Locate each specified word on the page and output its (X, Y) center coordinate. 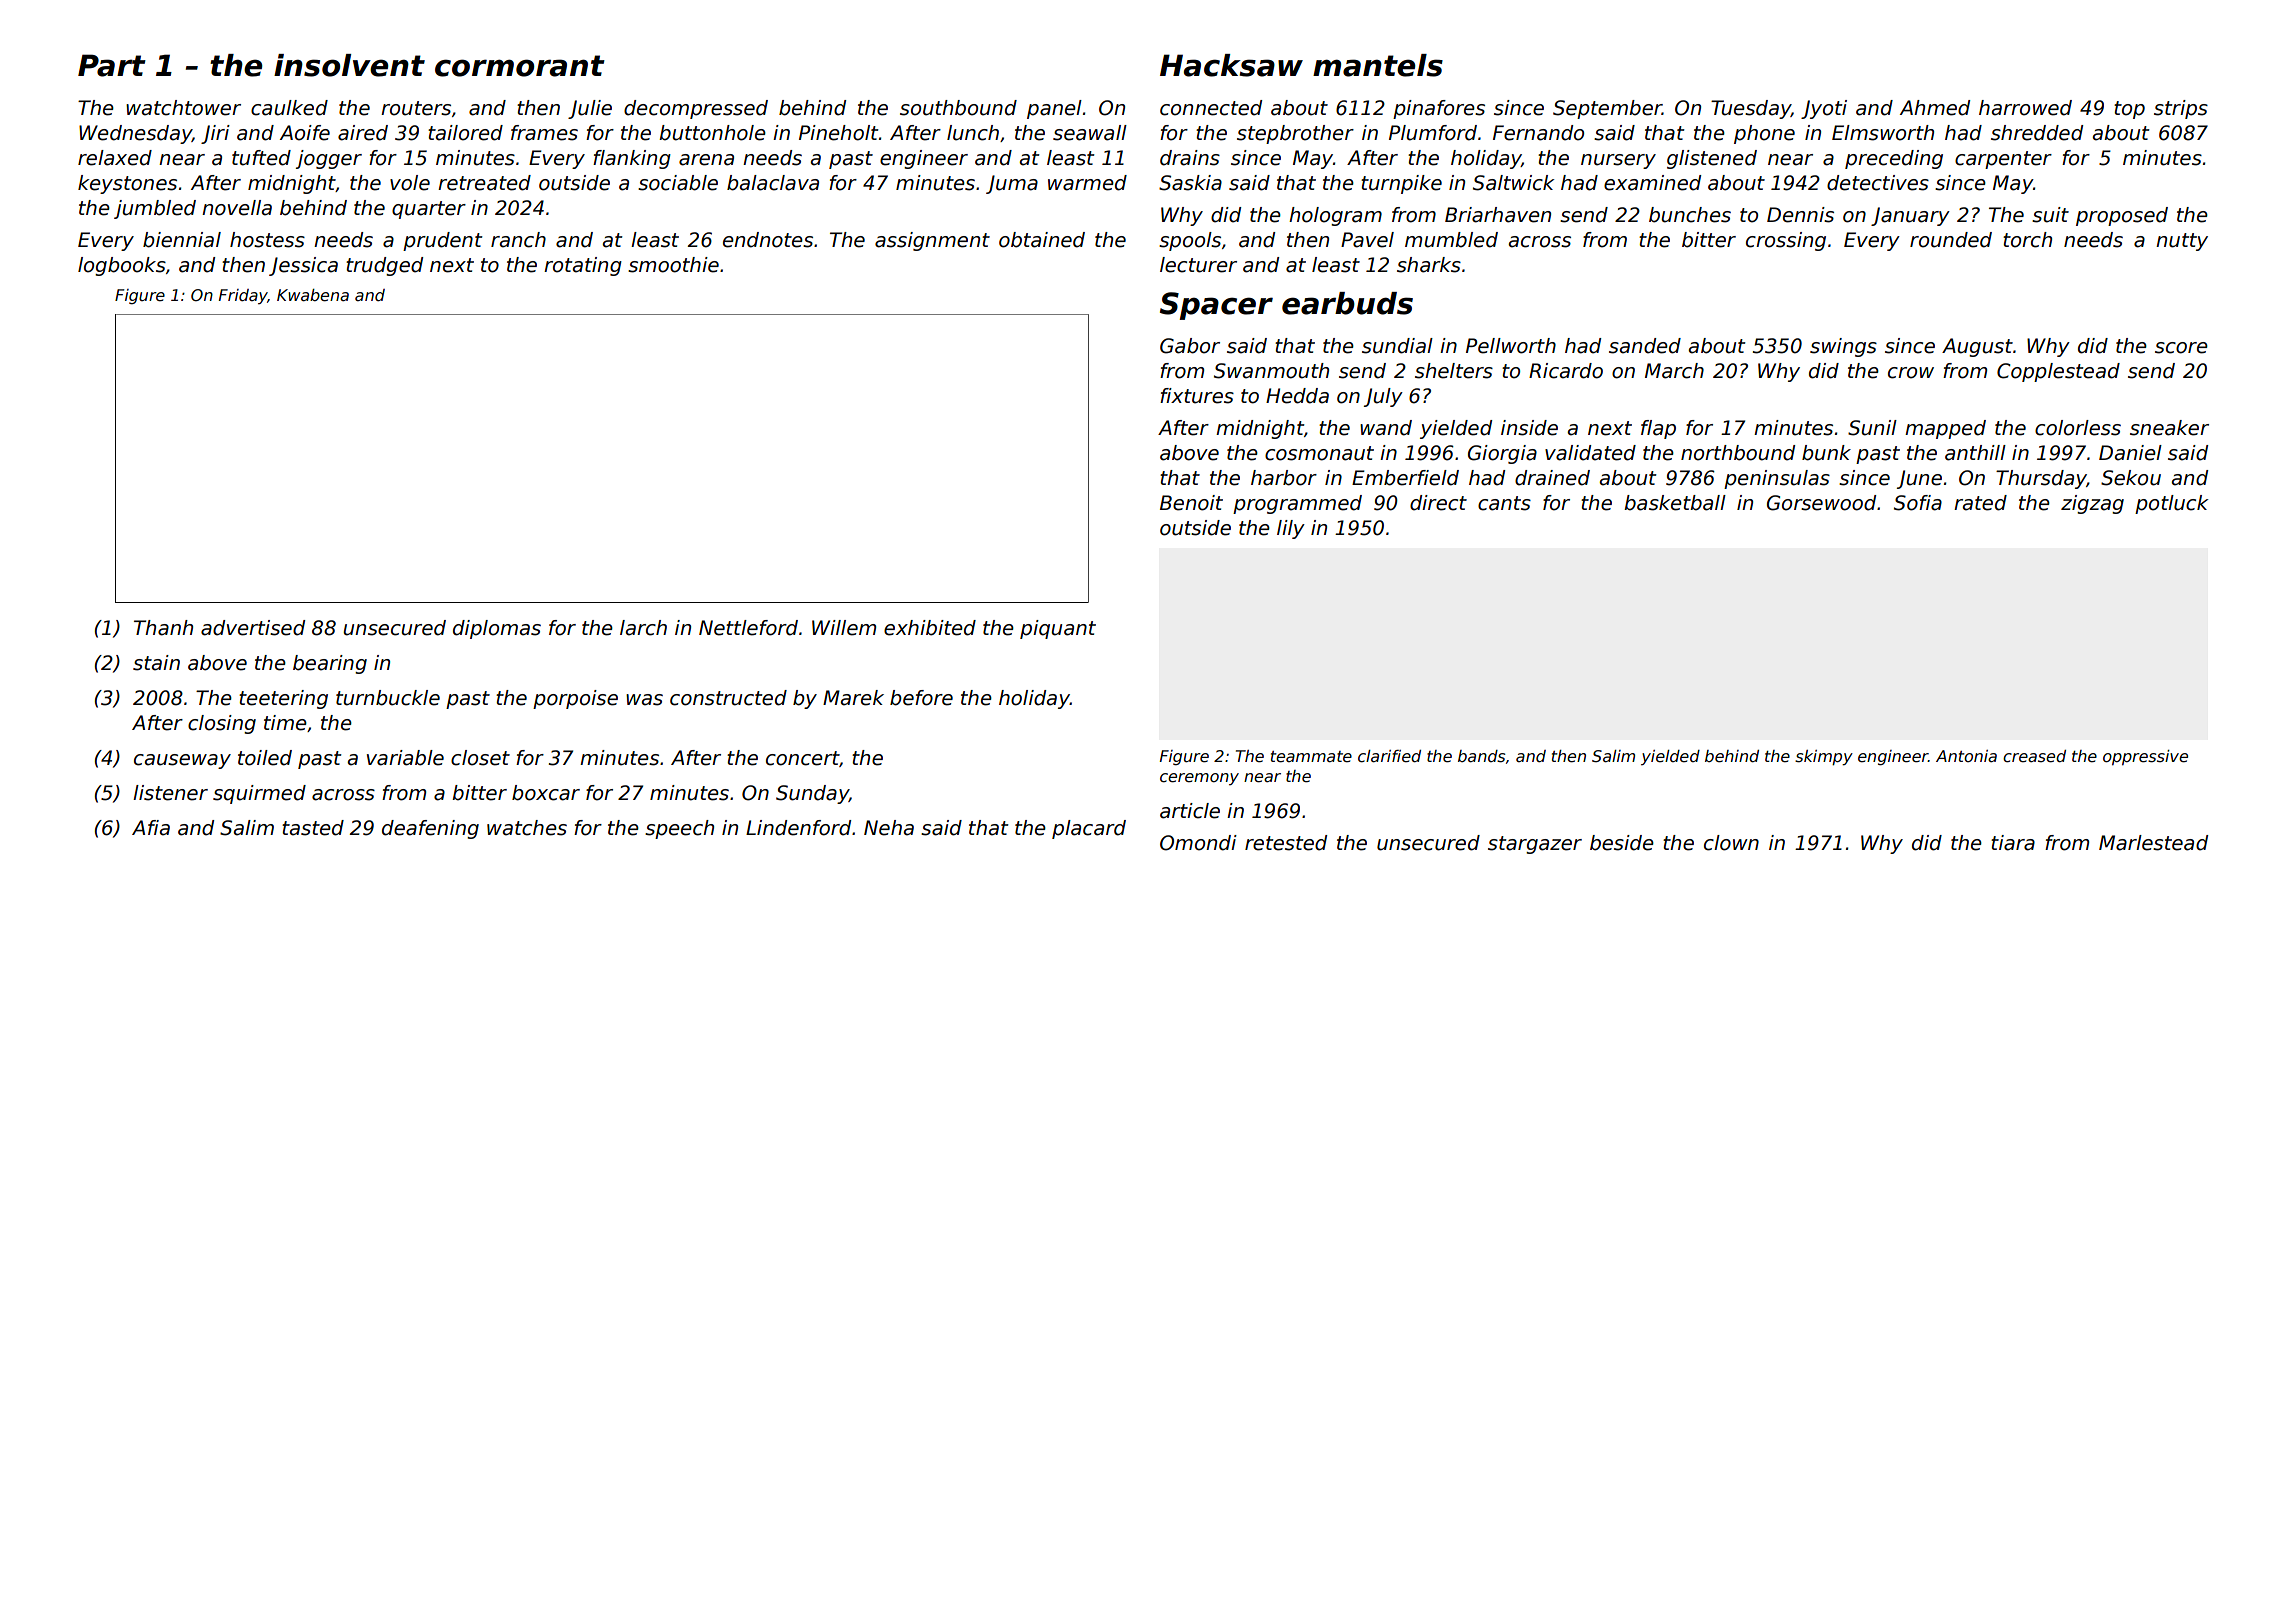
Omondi (1198, 843)
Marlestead (2153, 843)
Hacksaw (1231, 65)
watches (527, 828)
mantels (1378, 65)
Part (112, 65)
